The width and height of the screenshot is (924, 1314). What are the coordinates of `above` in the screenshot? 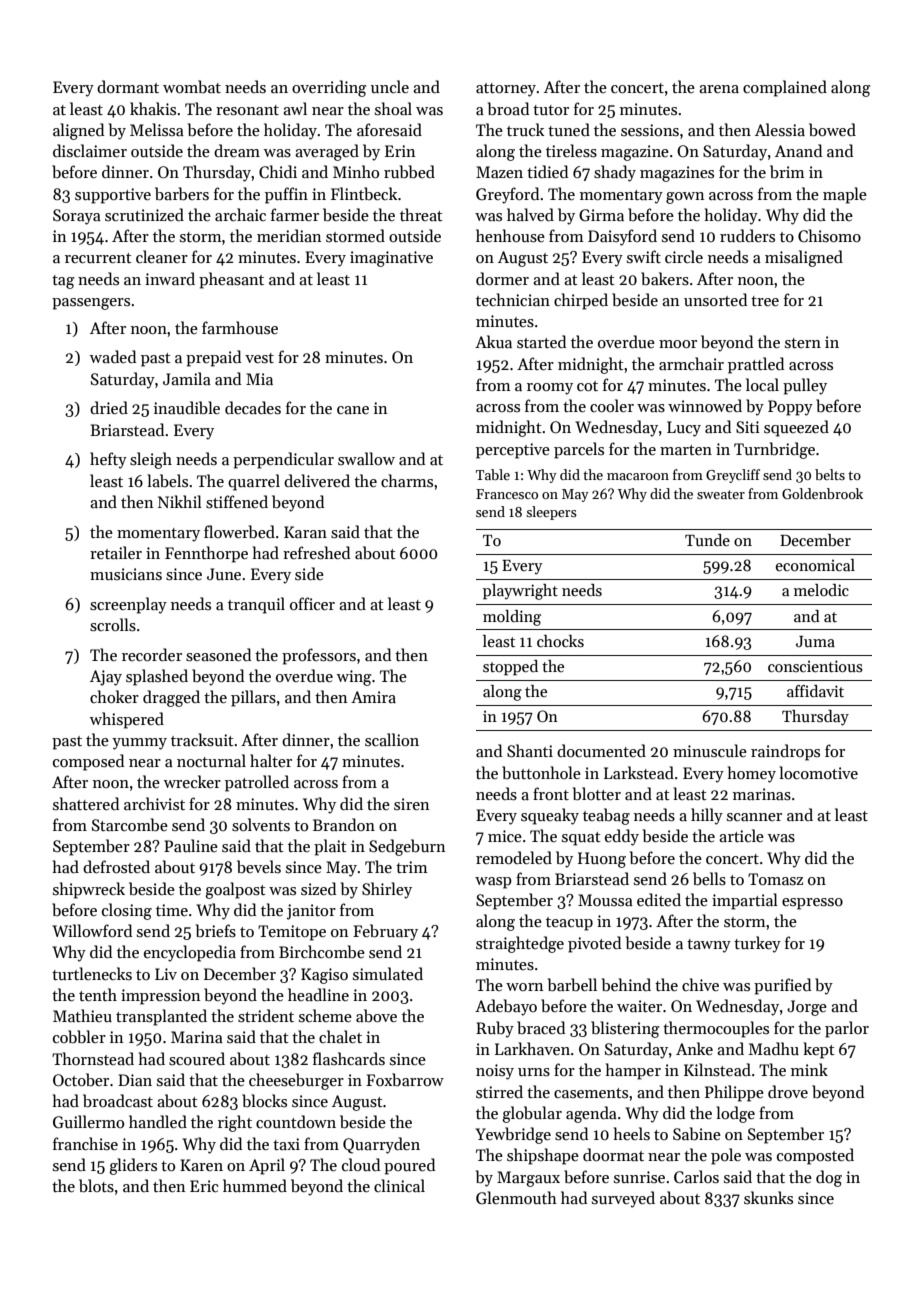 It's located at (376, 1016).
